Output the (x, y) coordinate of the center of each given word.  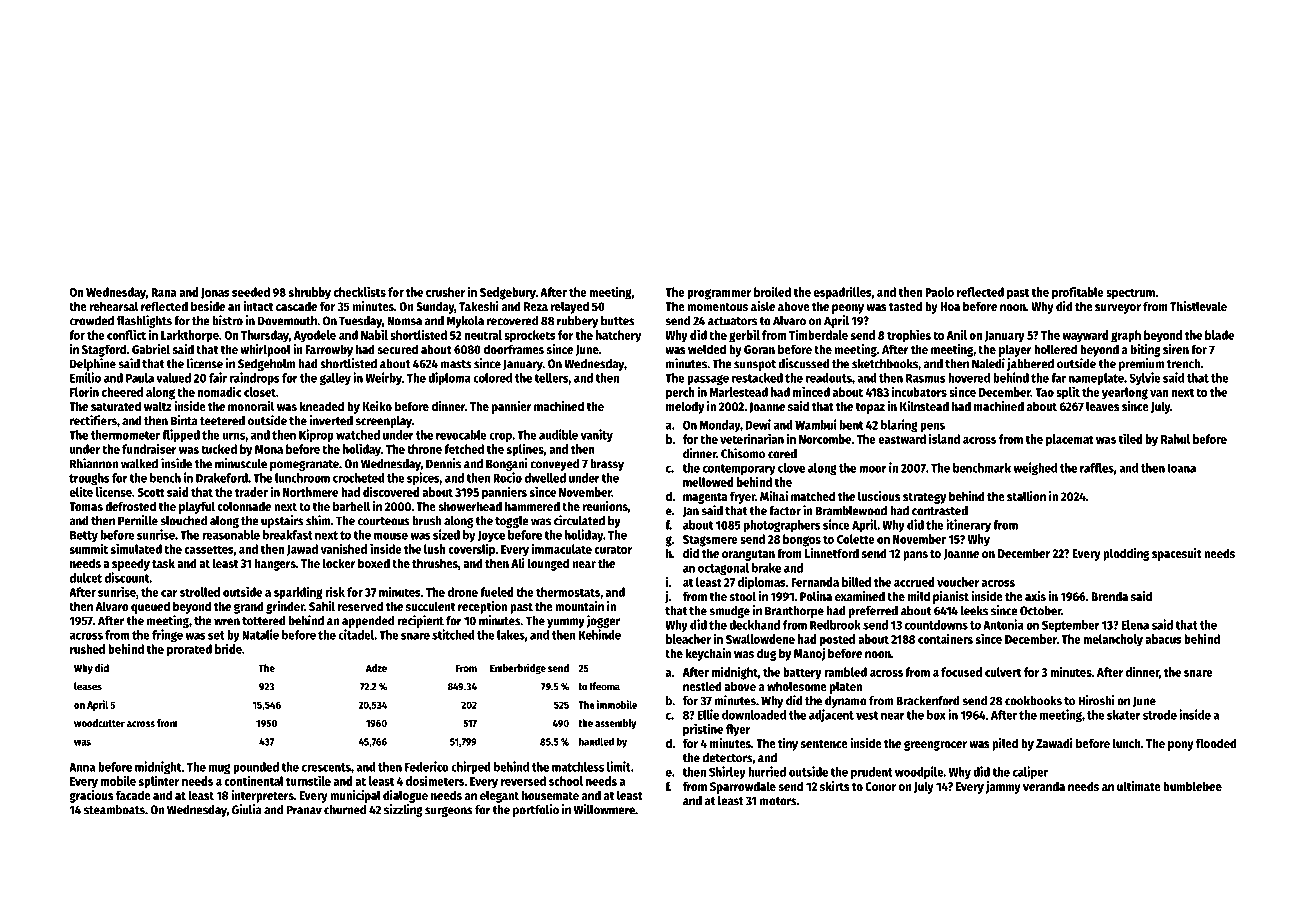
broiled (772, 291)
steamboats (114, 810)
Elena (1135, 625)
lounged (548, 564)
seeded (251, 292)
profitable (1078, 293)
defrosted (130, 506)
